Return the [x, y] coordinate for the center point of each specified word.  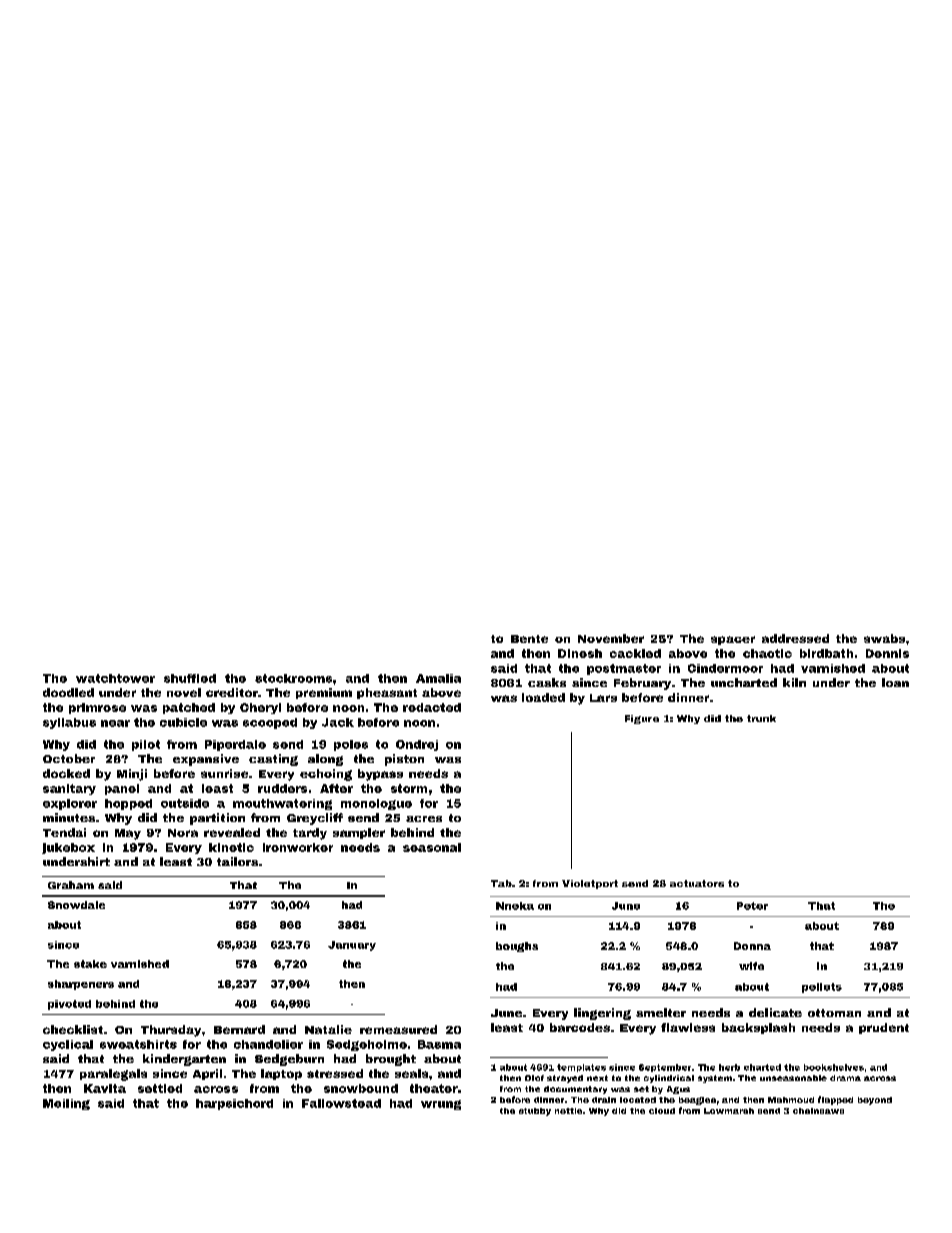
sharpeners [81, 985]
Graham [71, 885]
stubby [535, 1112]
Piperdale [235, 745]
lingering [602, 1014]
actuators [697, 883]
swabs [884, 638]
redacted [432, 707]
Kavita [105, 1088]
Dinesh [580, 653]
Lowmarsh [729, 1111]
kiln [794, 682]
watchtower [115, 678]
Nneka [515, 906]
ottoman [834, 1013]
